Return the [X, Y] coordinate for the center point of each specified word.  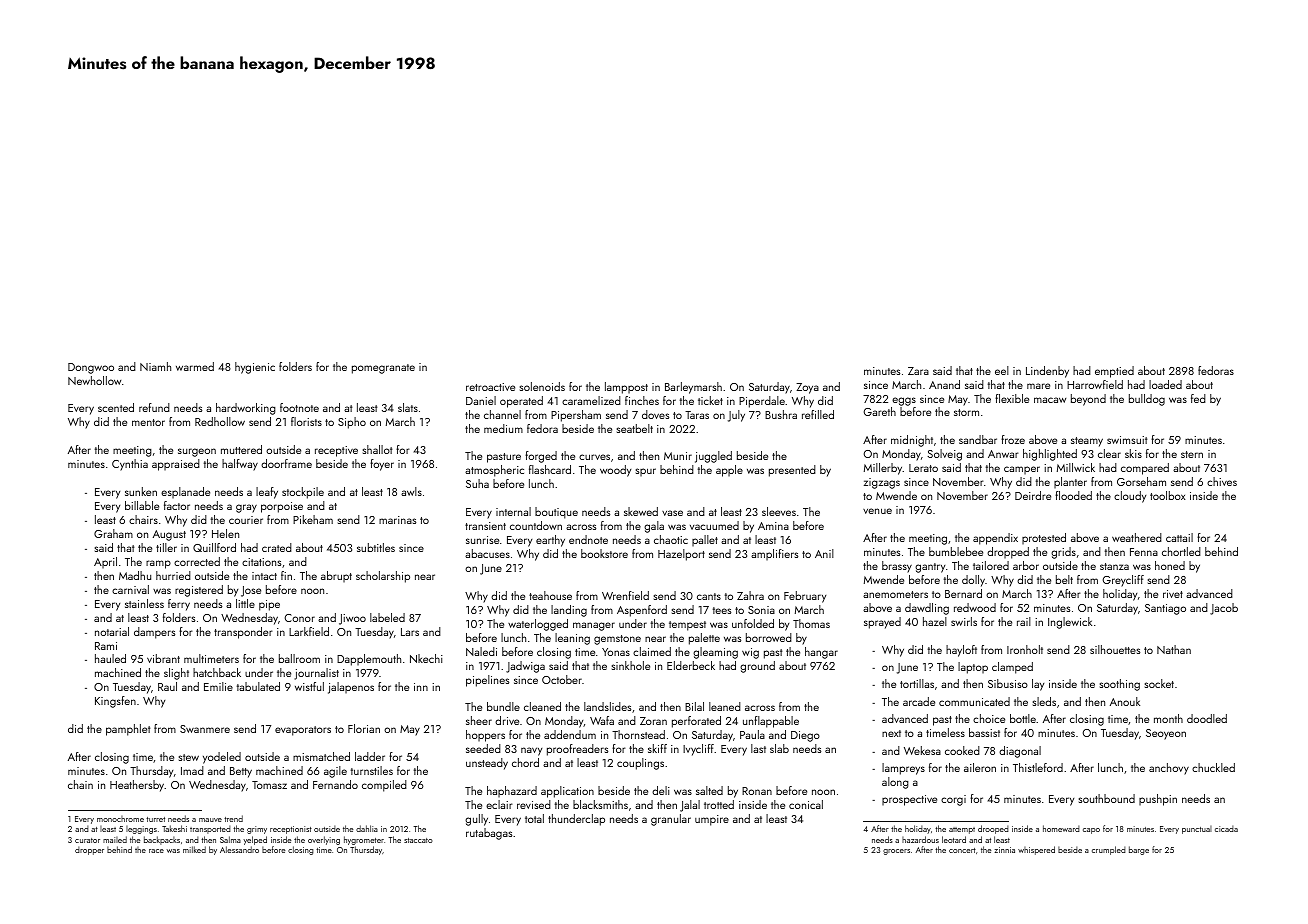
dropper [89, 850]
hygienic [255, 368]
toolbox [1168, 495]
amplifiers [774, 555]
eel [1002, 370]
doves [655, 414]
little [245, 603]
